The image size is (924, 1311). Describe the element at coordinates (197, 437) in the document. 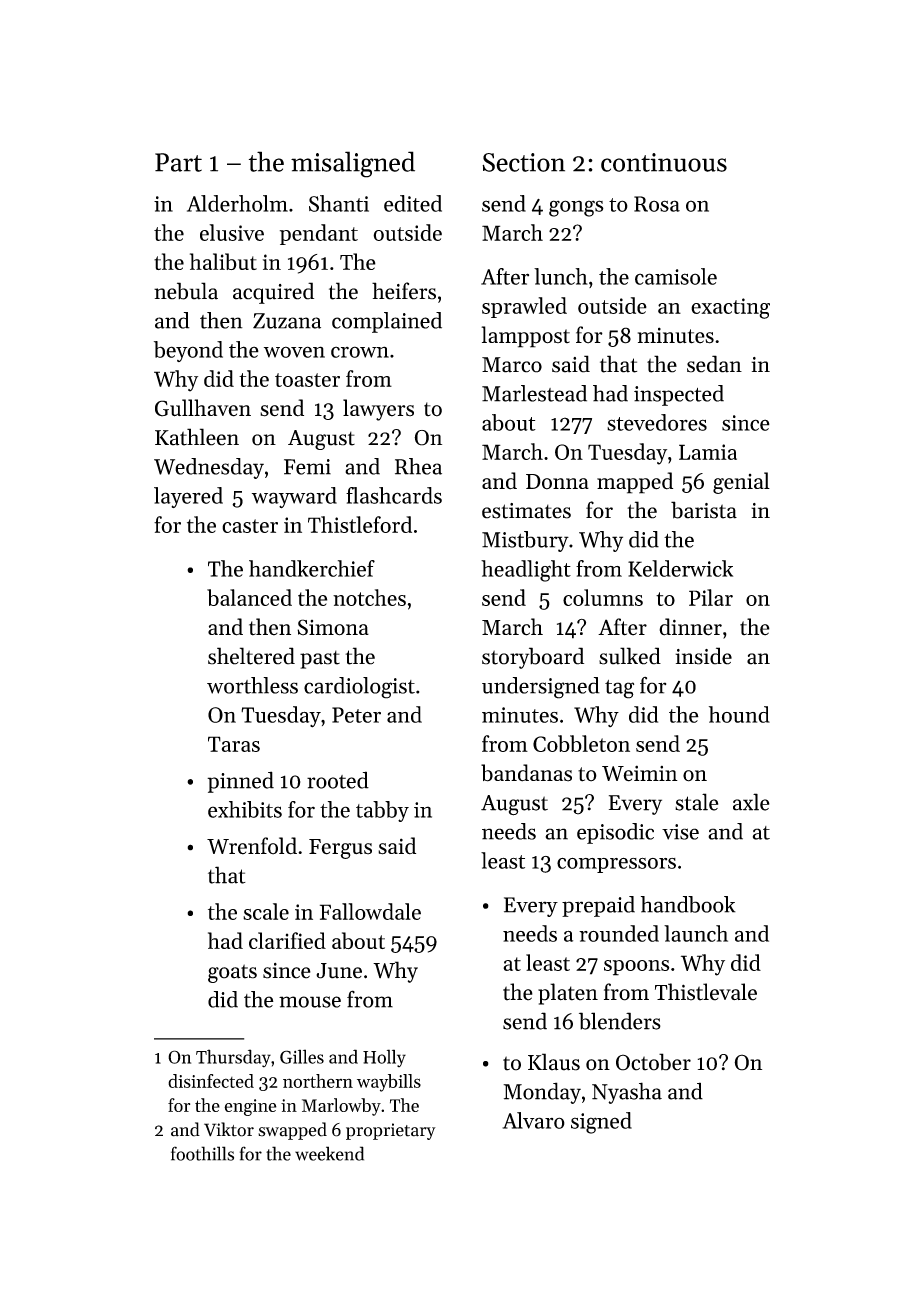

I see `Kathleen` at that location.
